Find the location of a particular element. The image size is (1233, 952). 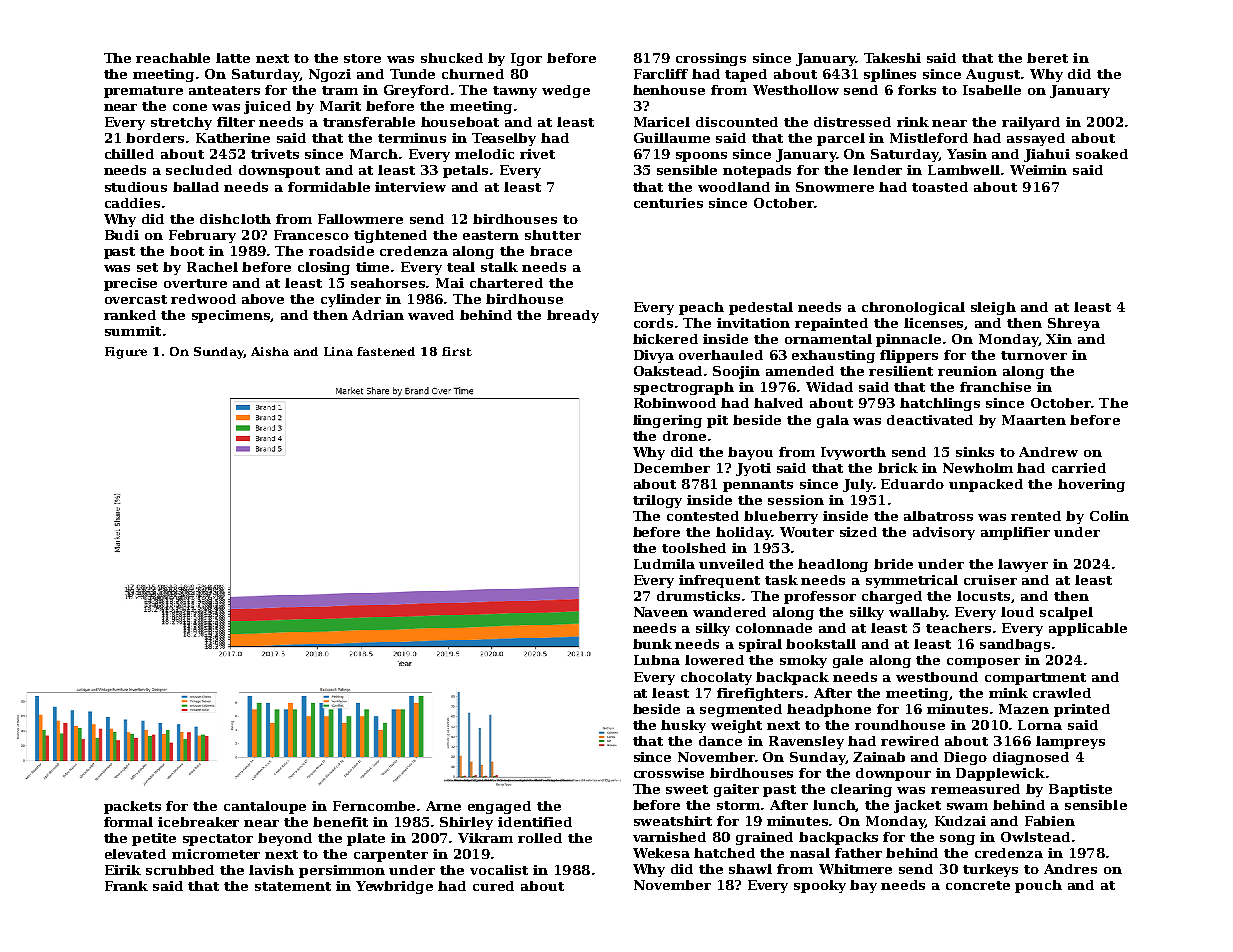

Ferncombe is located at coordinates (374, 806).
